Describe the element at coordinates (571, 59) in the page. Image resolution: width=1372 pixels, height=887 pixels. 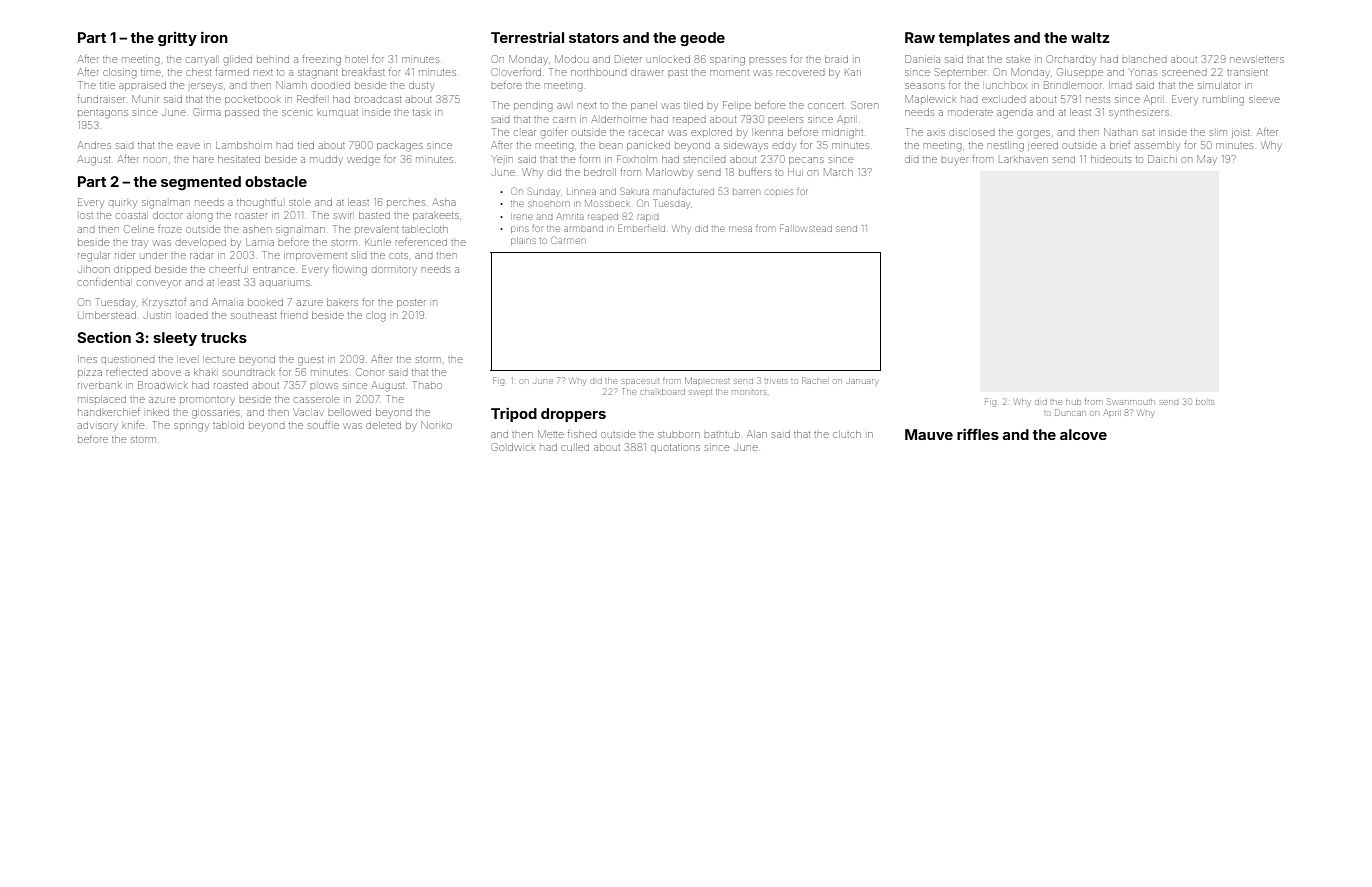
I see `Modou` at that location.
